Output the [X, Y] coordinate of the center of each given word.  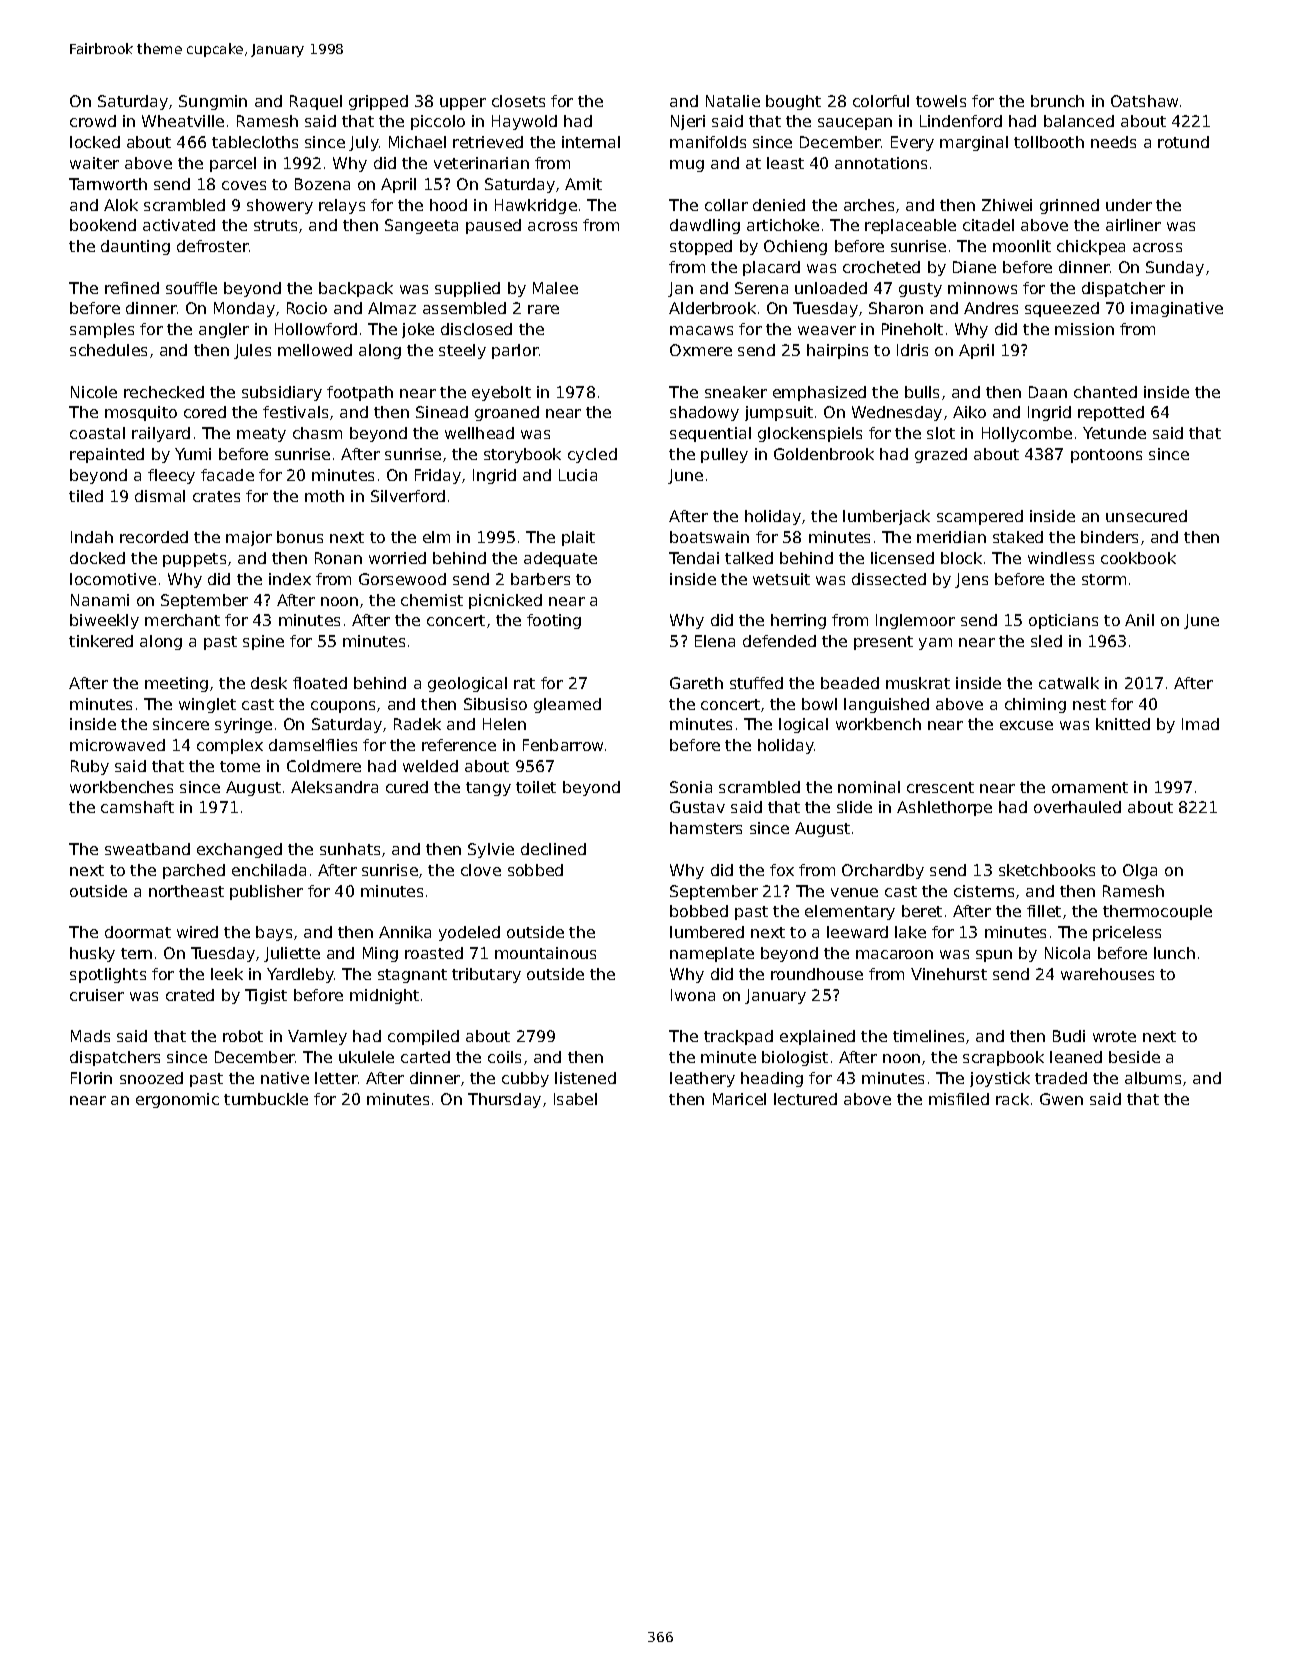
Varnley [317, 1037]
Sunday [1175, 268]
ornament [1090, 787]
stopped [701, 247]
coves [244, 185]
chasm [317, 433]
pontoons [1106, 456]
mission [1084, 329]
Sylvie [491, 850]
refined [132, 288]
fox [782, 870]
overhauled [1077, 807]
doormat [138, 932]
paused [493, 226]
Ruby [90, 767]
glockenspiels [810, 434]
